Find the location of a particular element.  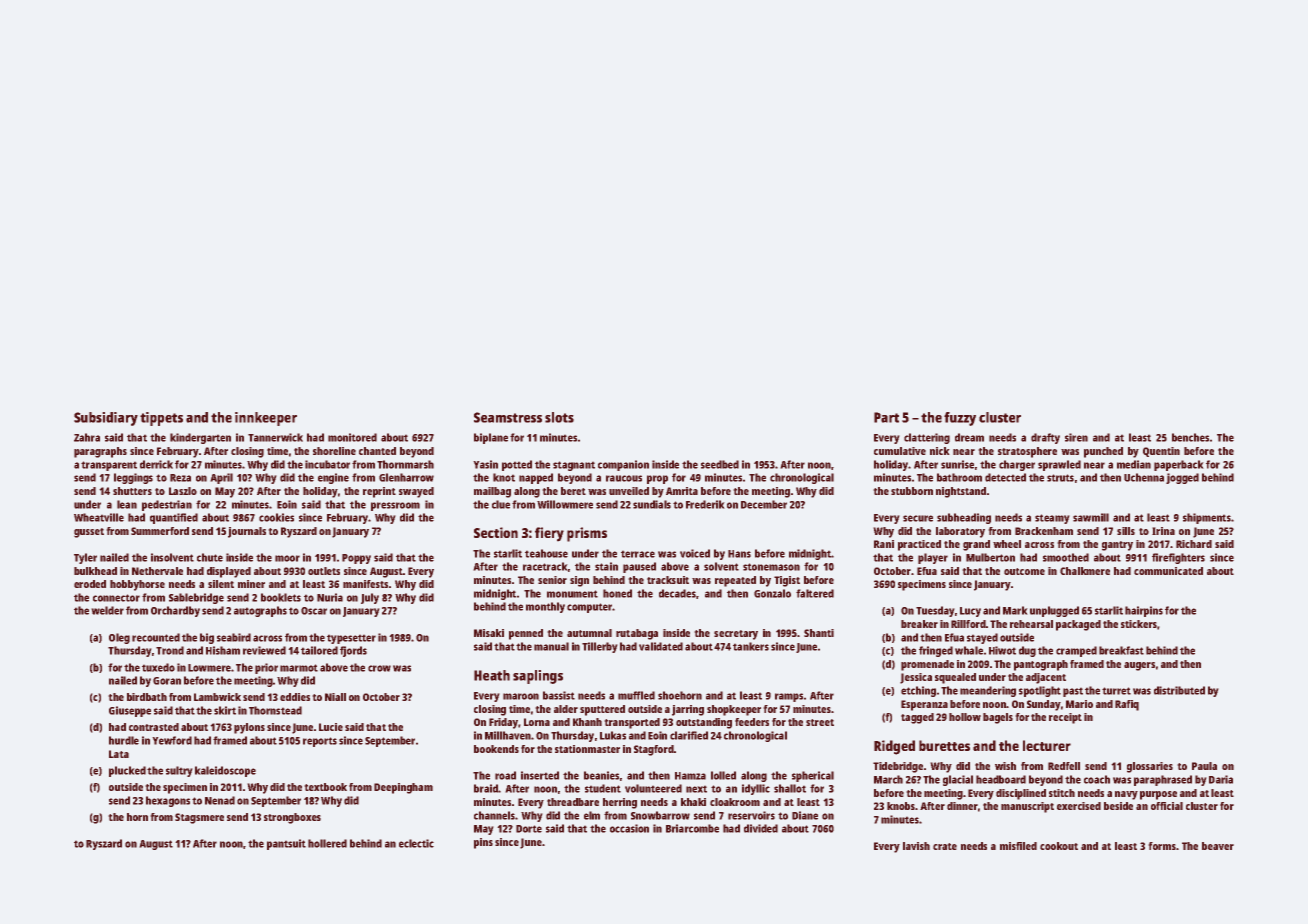

augers is located at coordinates (1139, 666).
